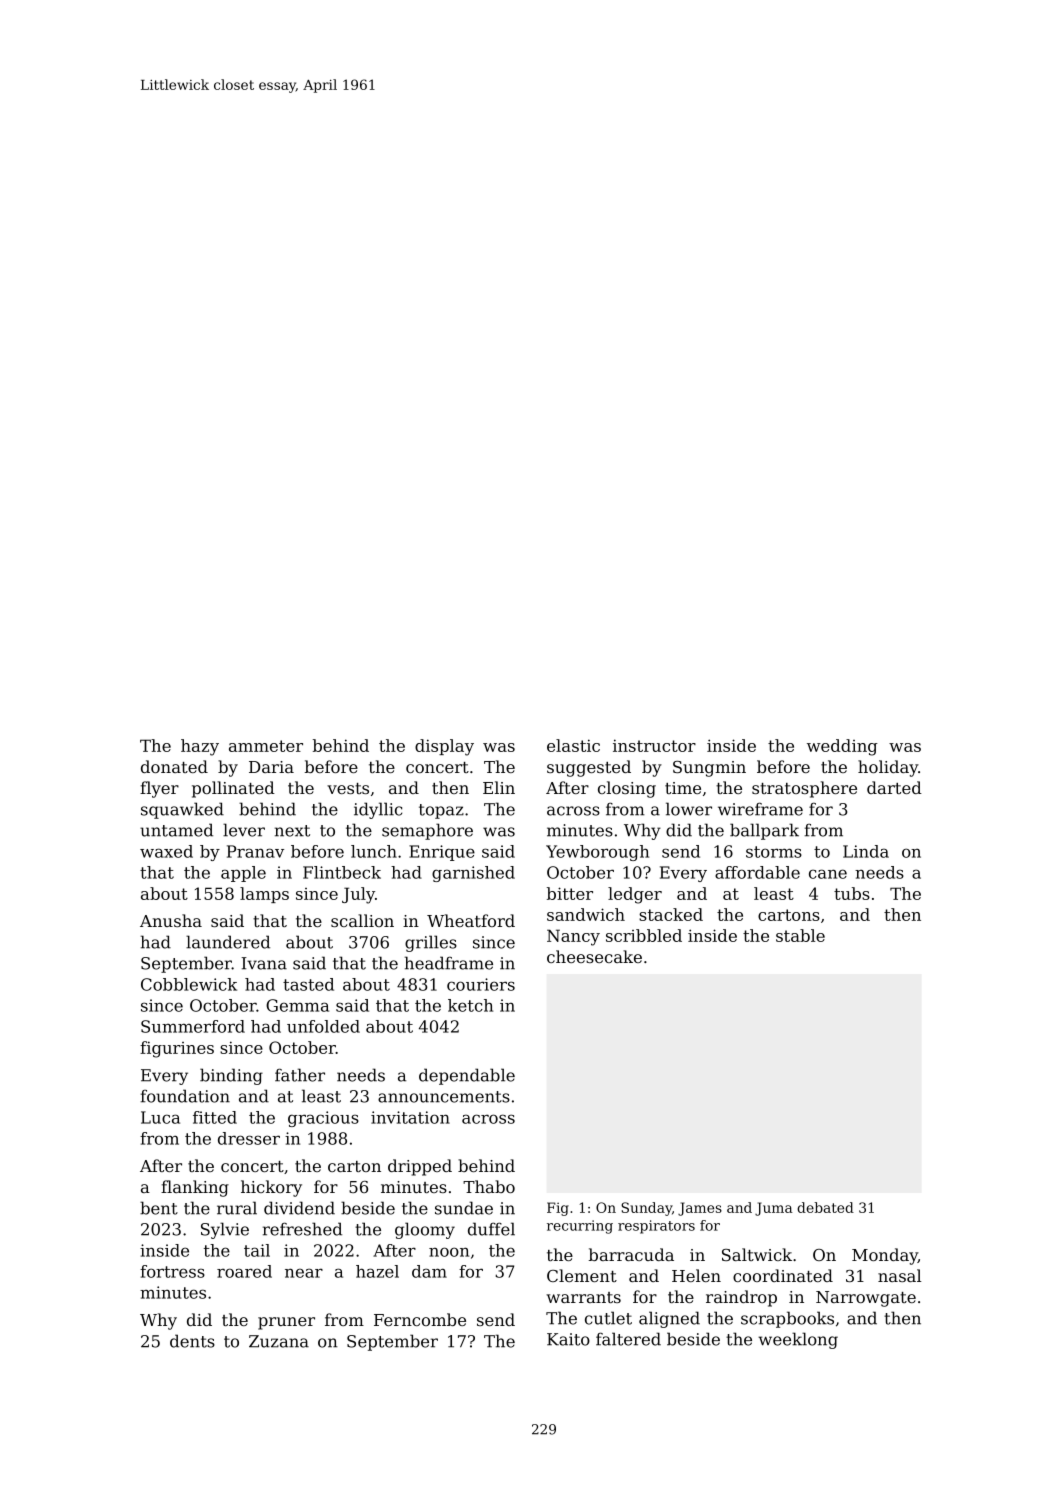 The image size is (1062, 1508). What do you see at coordinates (800, 935) in the image?
I see `stable` at bounding box center [800, 935].
